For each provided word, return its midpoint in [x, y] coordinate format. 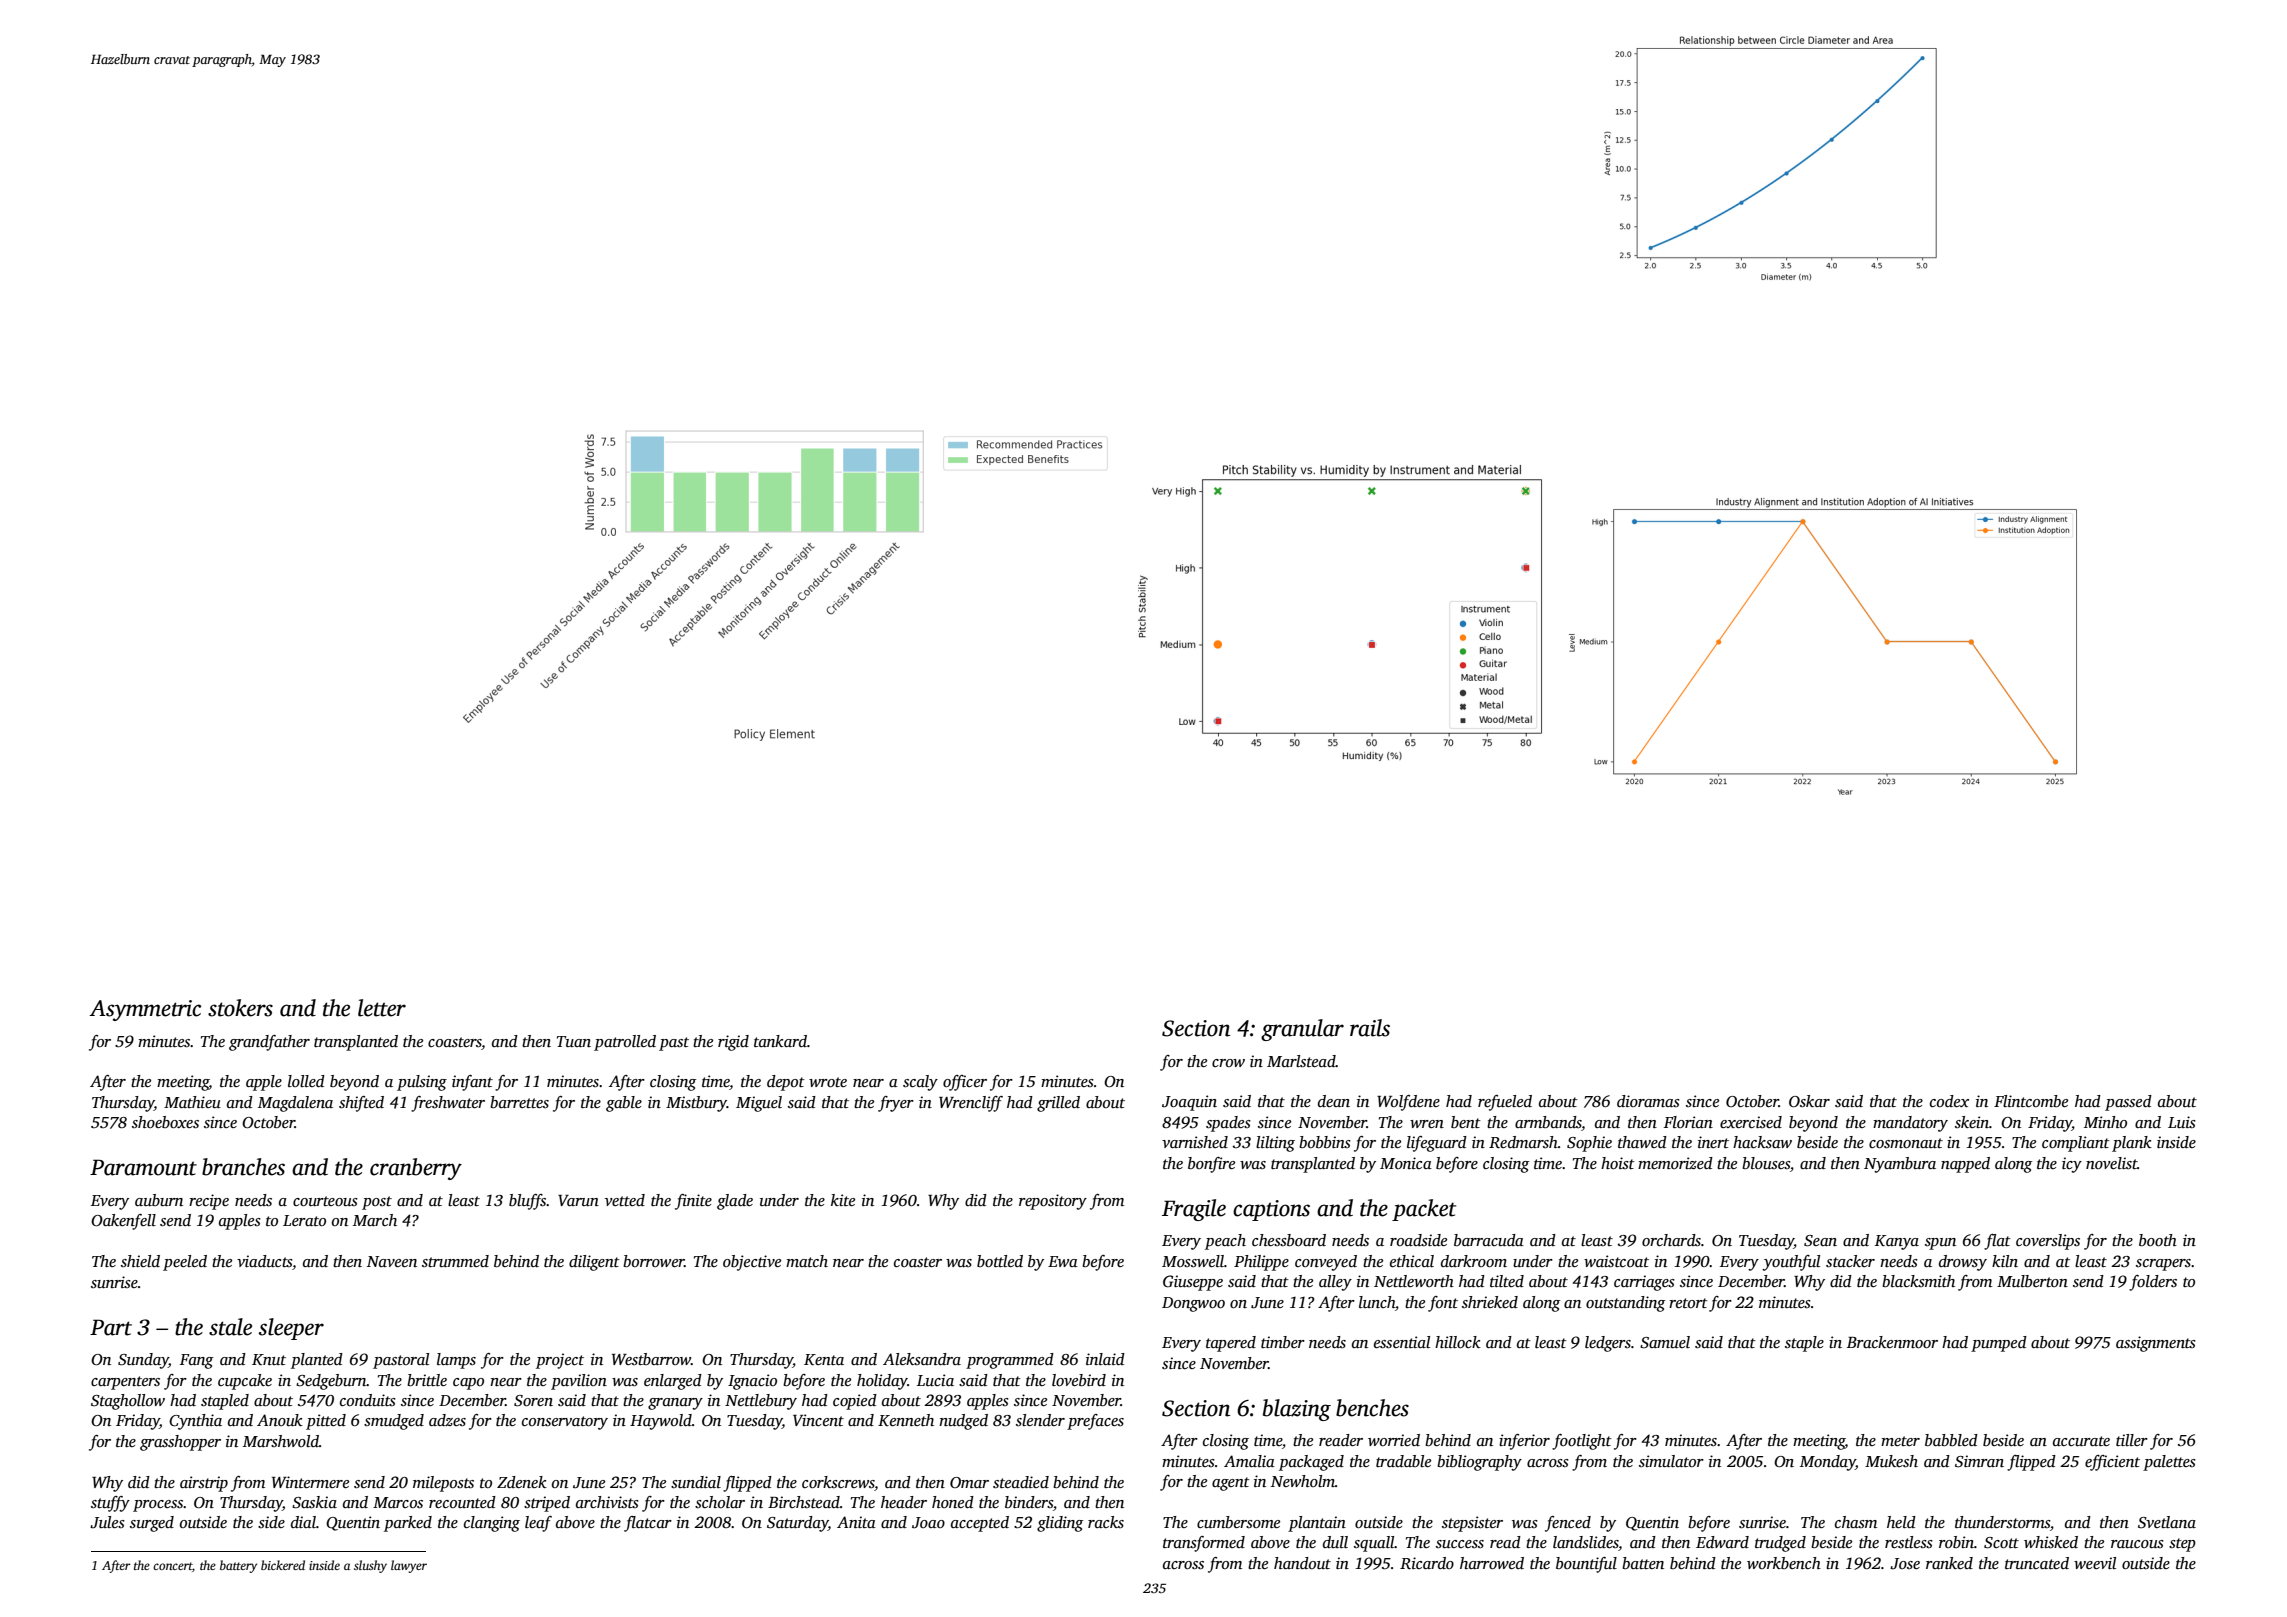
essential [1402, 1342]
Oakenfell [123, 1222]
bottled [1000, 1261]
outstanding [1625, 1304]
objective [752, 1263]
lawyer [409, 1566]
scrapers [2163, 1265]
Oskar [1809, 1101]
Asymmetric [145, 1010]
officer [965, 1083]
